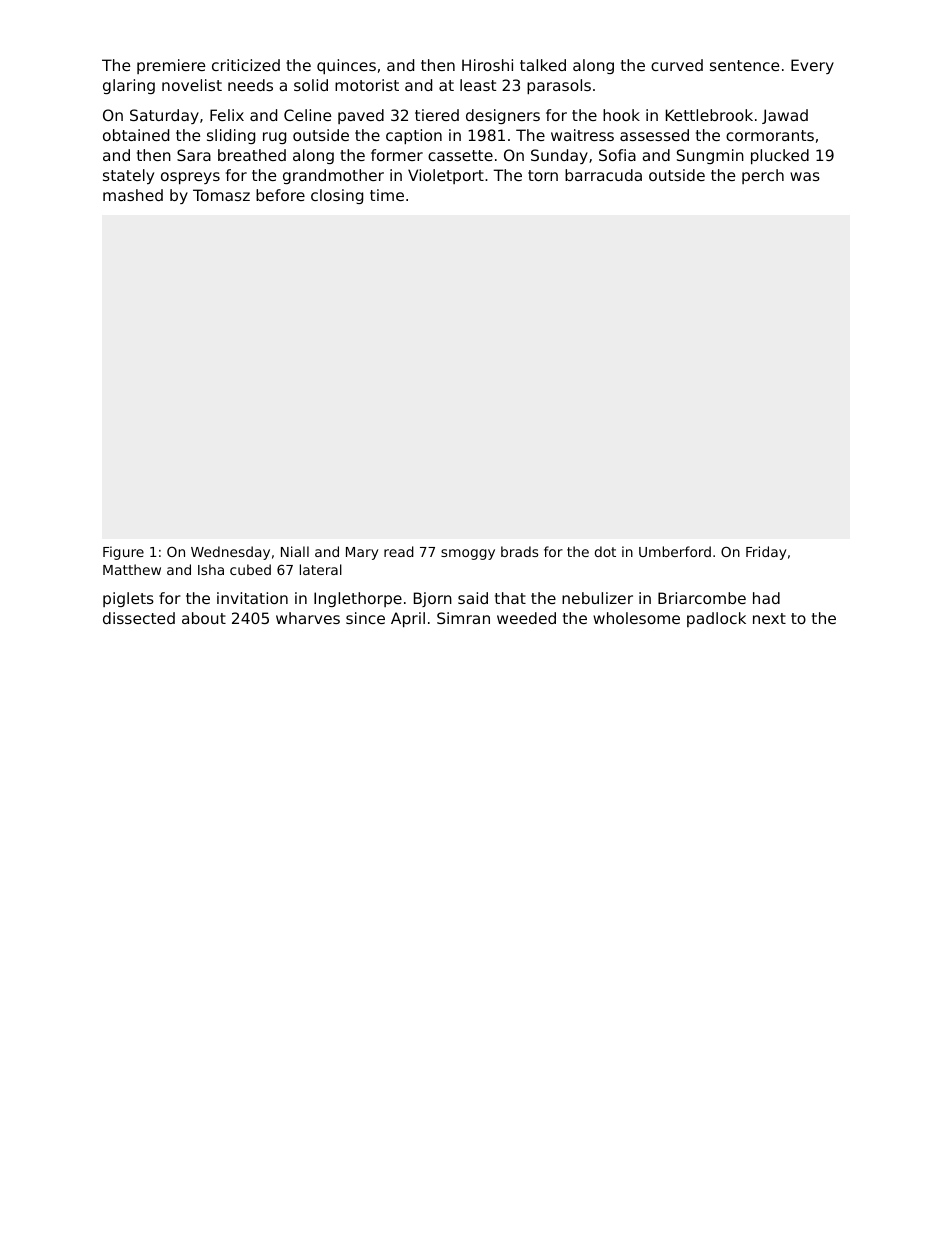 The width and height of the screenshot is (952, 1233). Describe the element at coordinates (211, 569) in the screenshot. I see `Isha` at that location.
